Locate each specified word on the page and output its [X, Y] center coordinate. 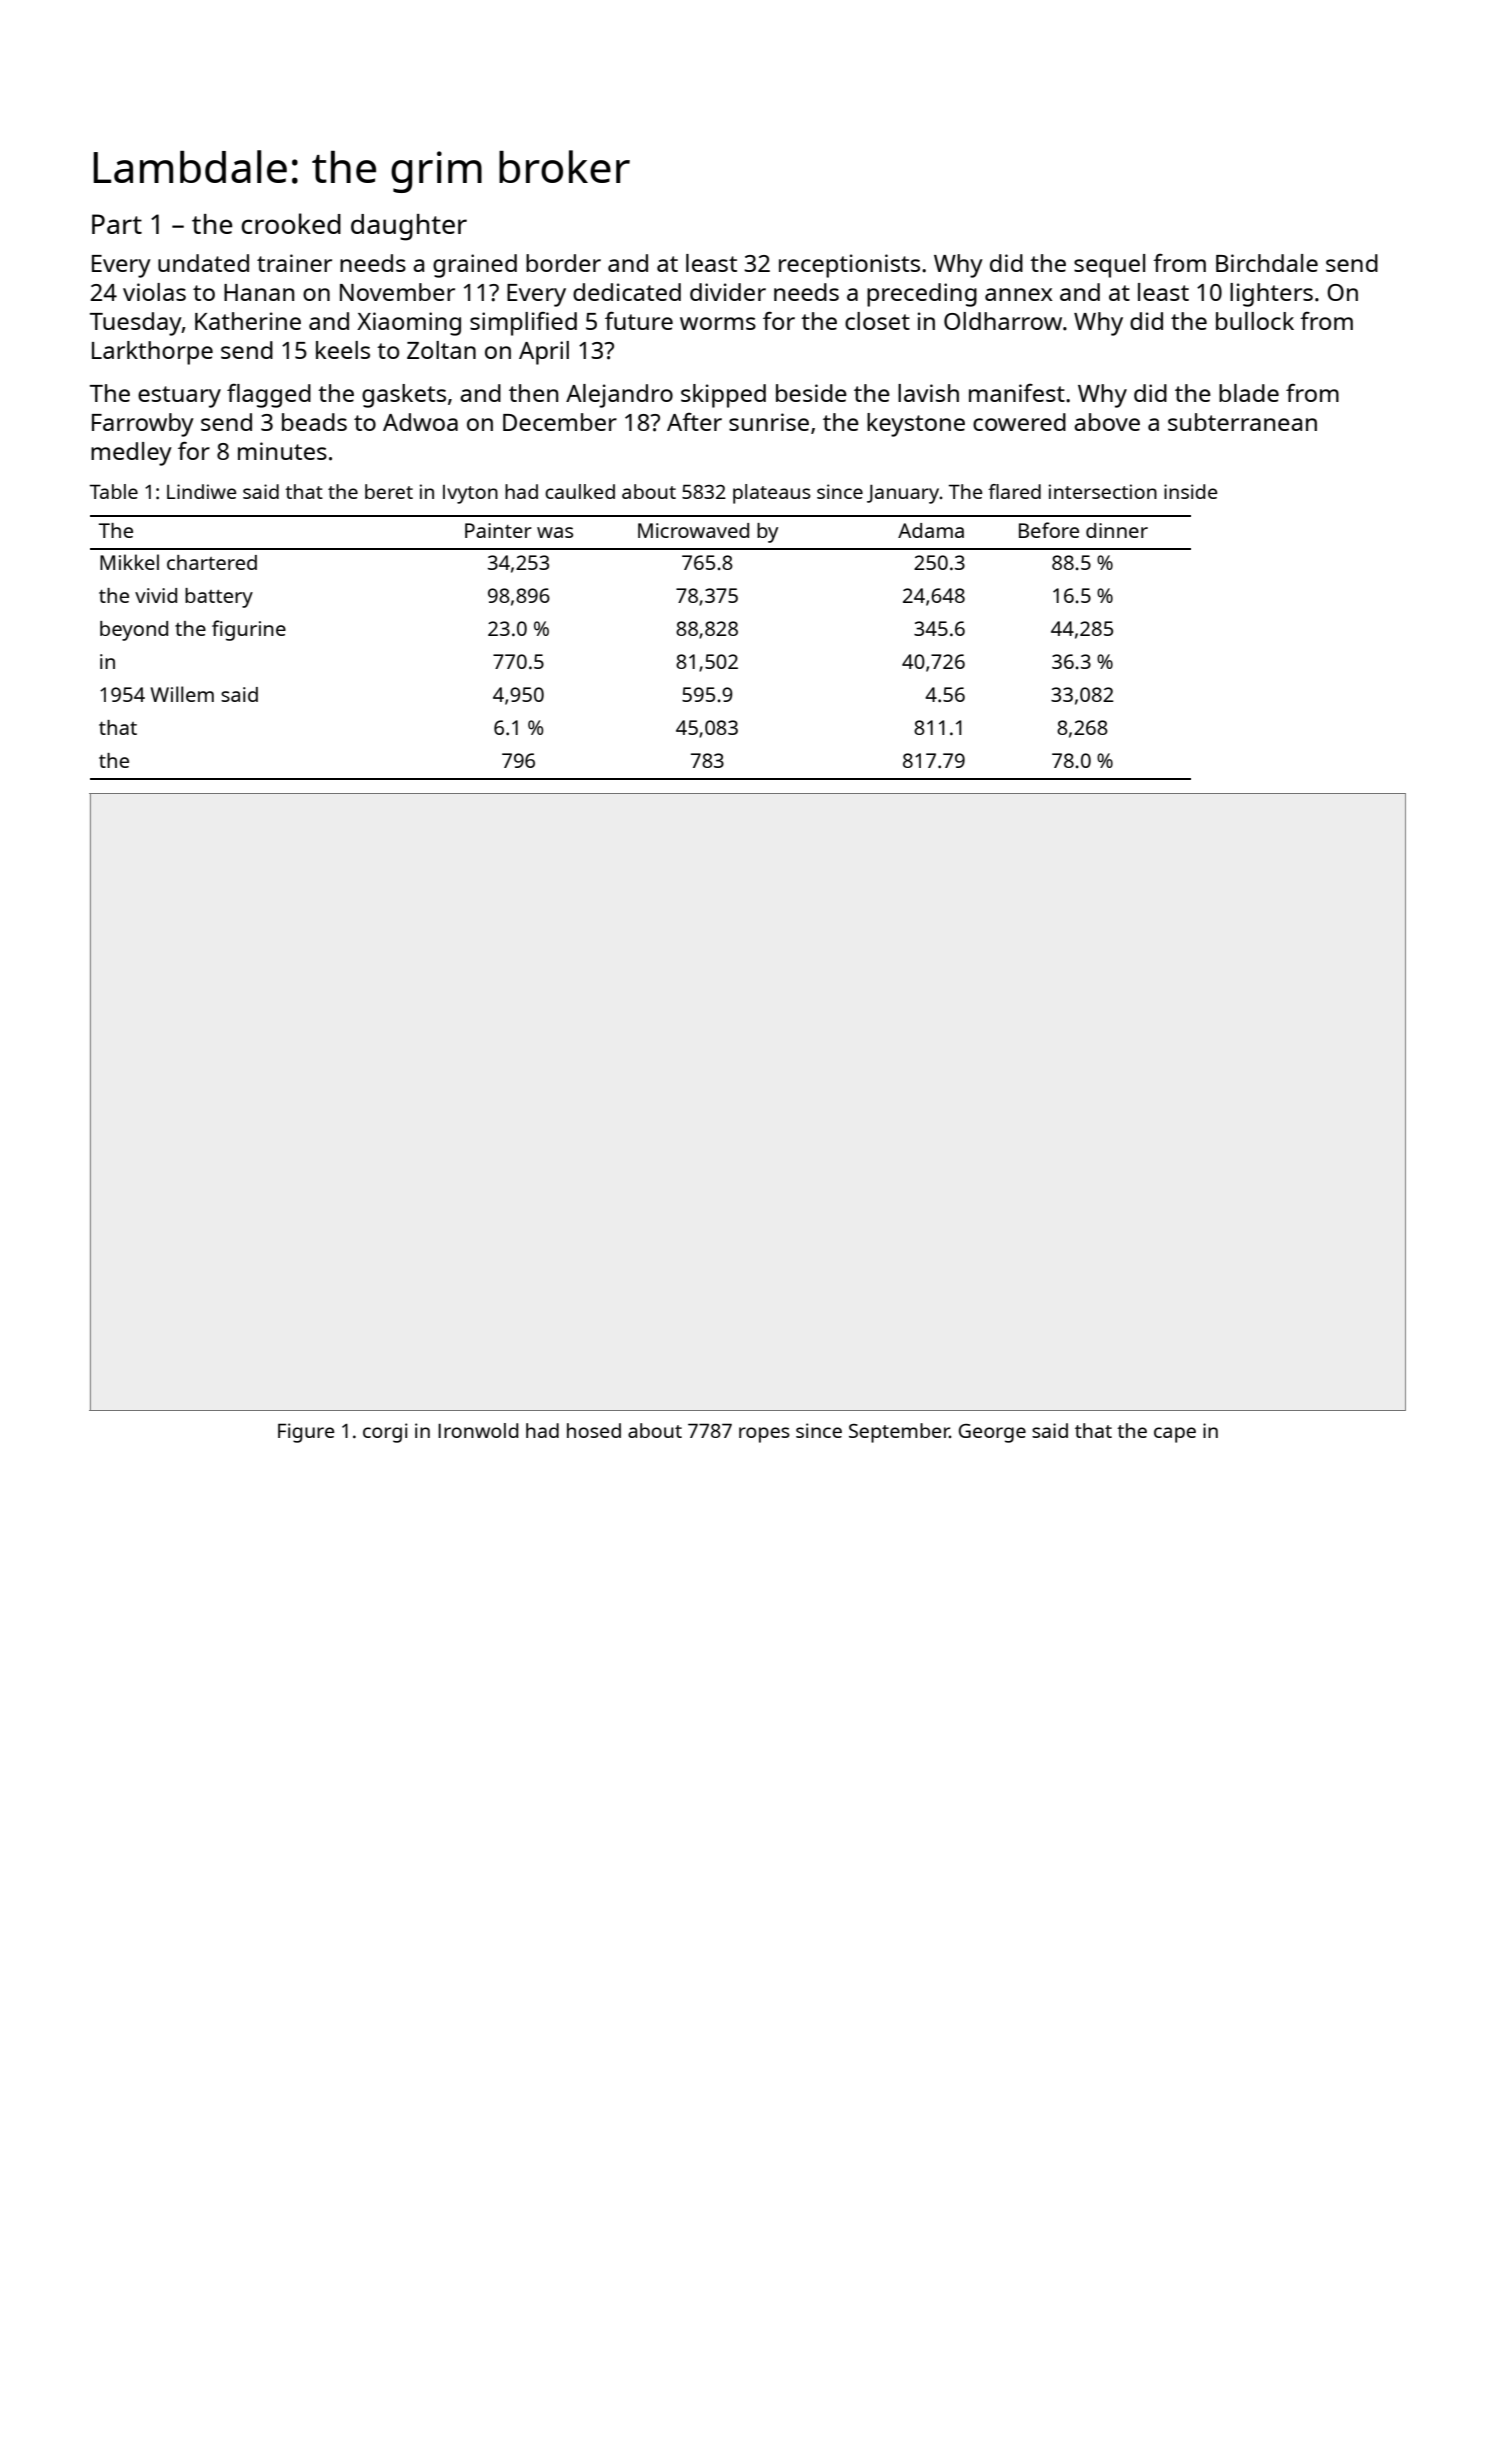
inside [1190, 491]
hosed [594, 1430]
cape [1175, 1435]
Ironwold [478, 1430]
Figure [306, 1433]
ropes [764, 1435]
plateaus [772, 494]
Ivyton [470, 494]
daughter [409, 227]
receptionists [849, 266]
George [992, 1433]
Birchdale [1267, 263]
